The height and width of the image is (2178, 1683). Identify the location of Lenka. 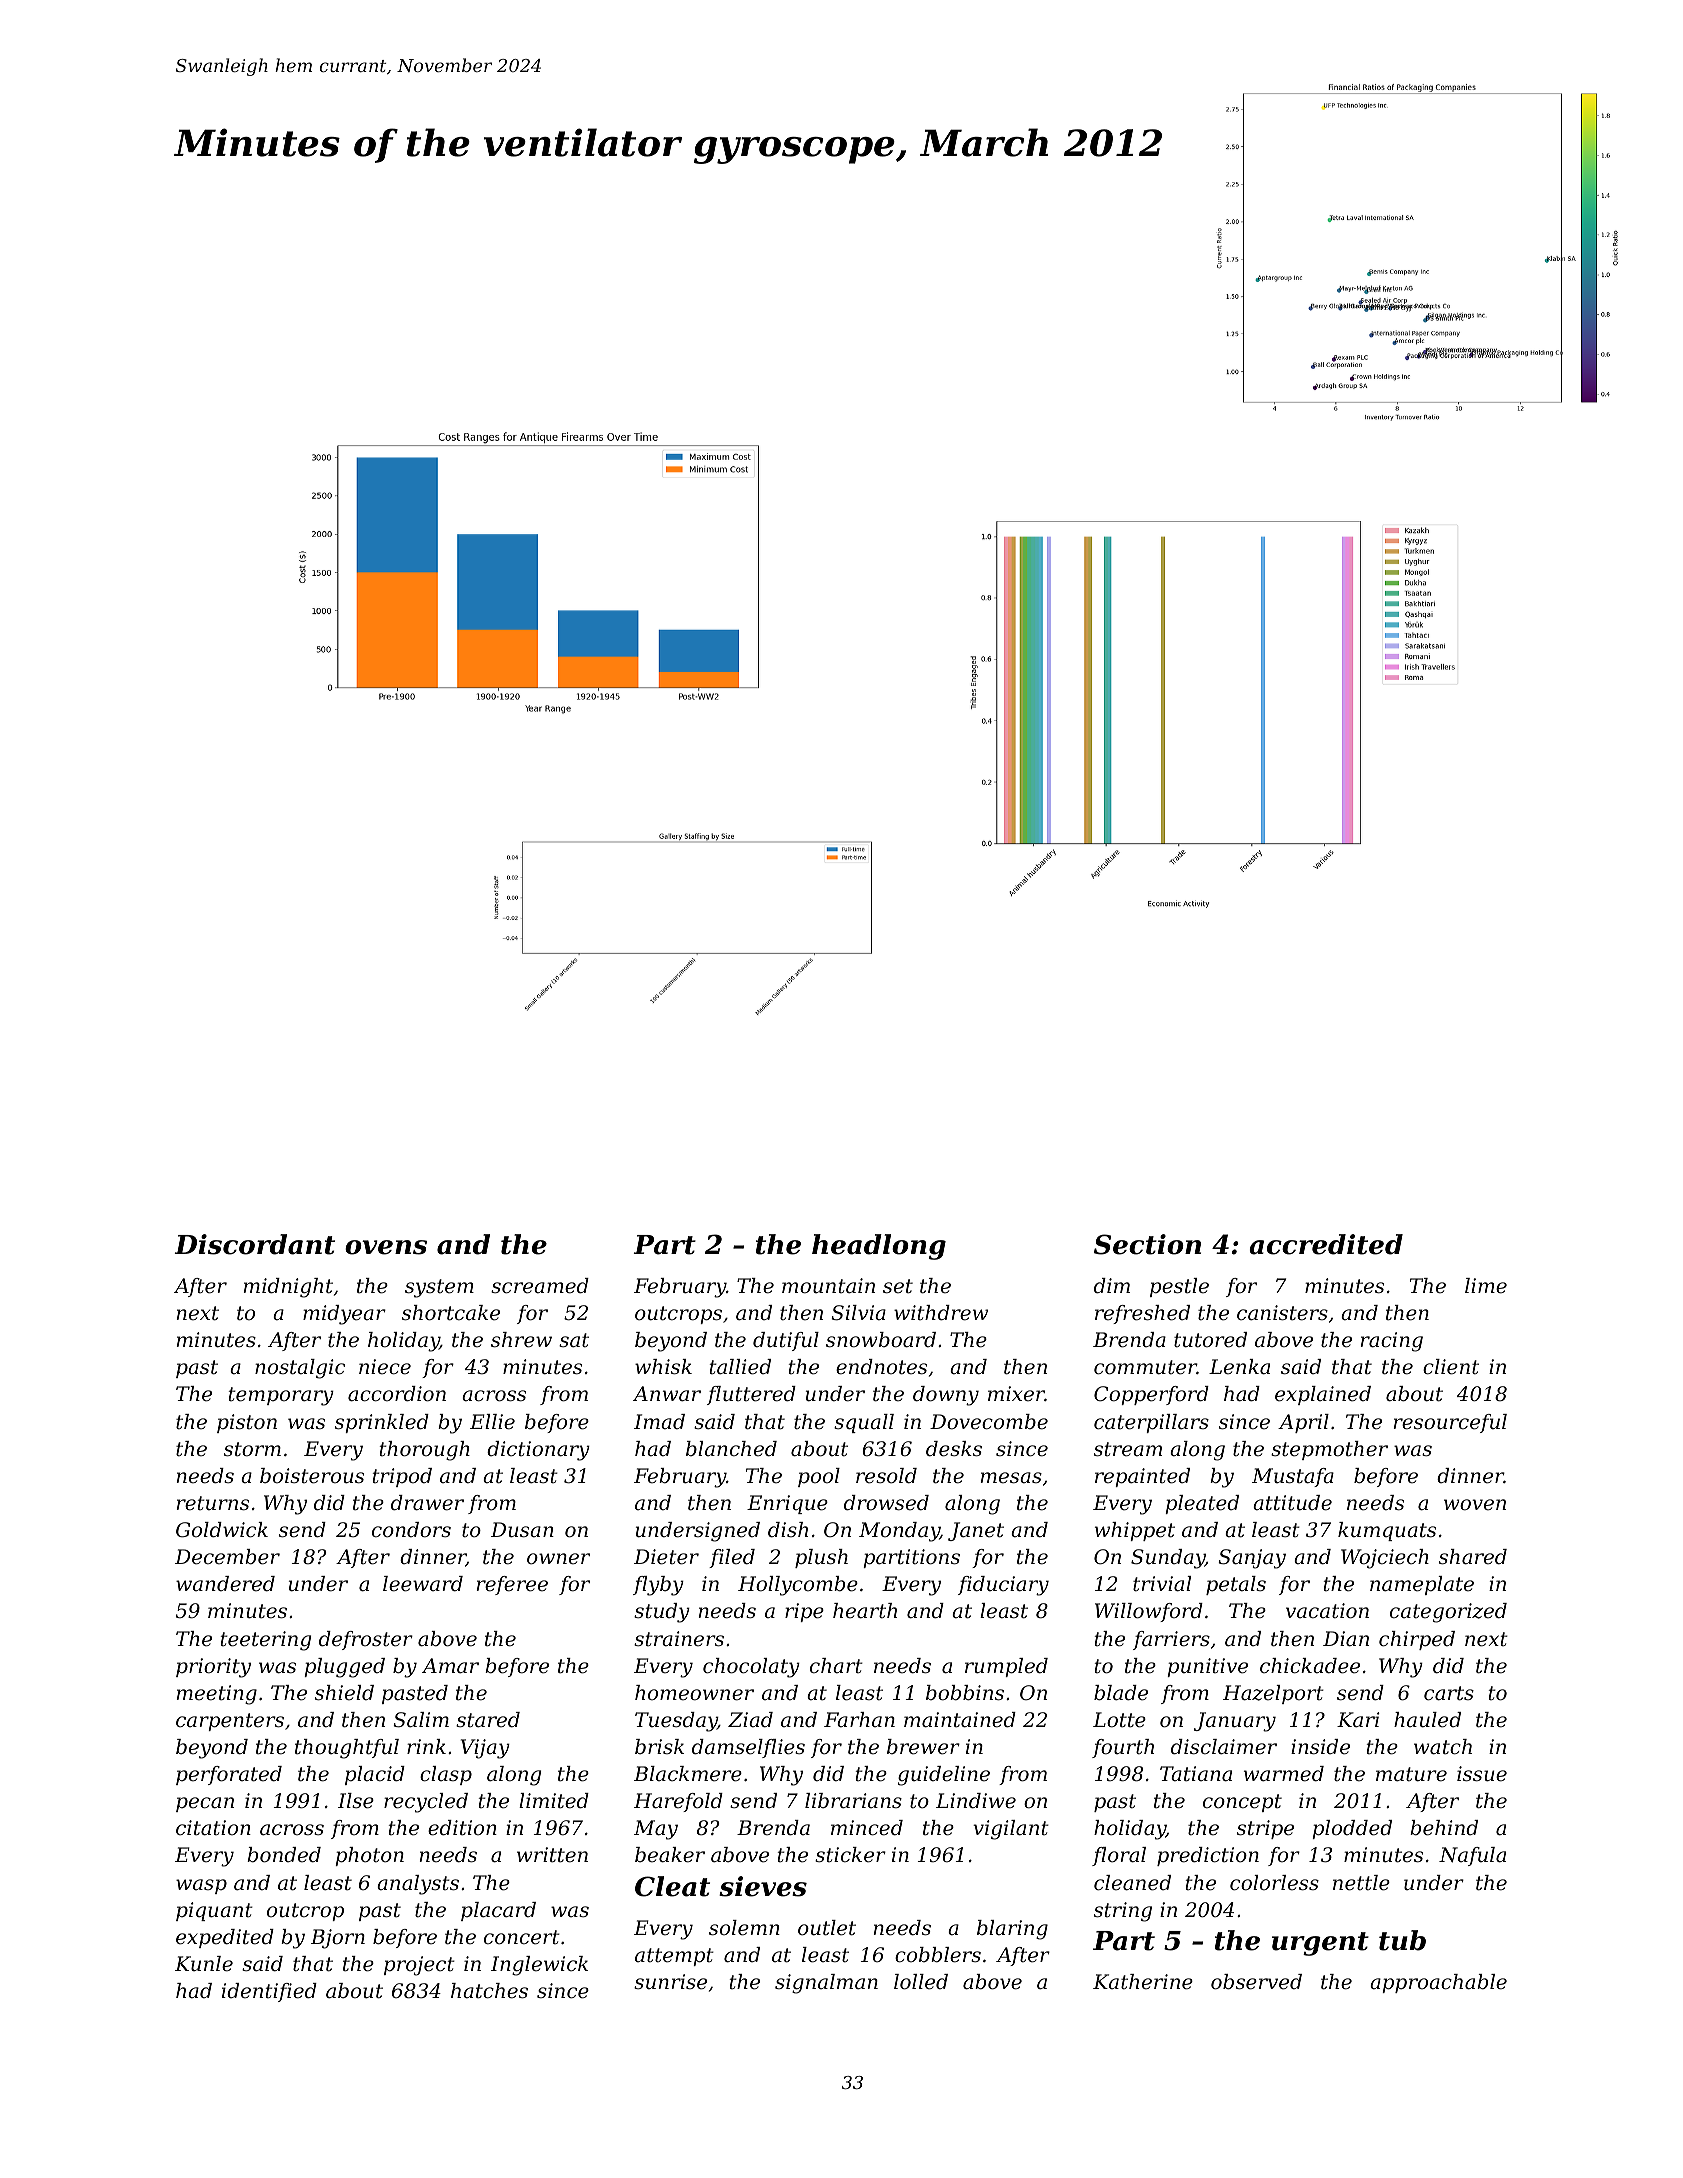
(1239, 1367).
